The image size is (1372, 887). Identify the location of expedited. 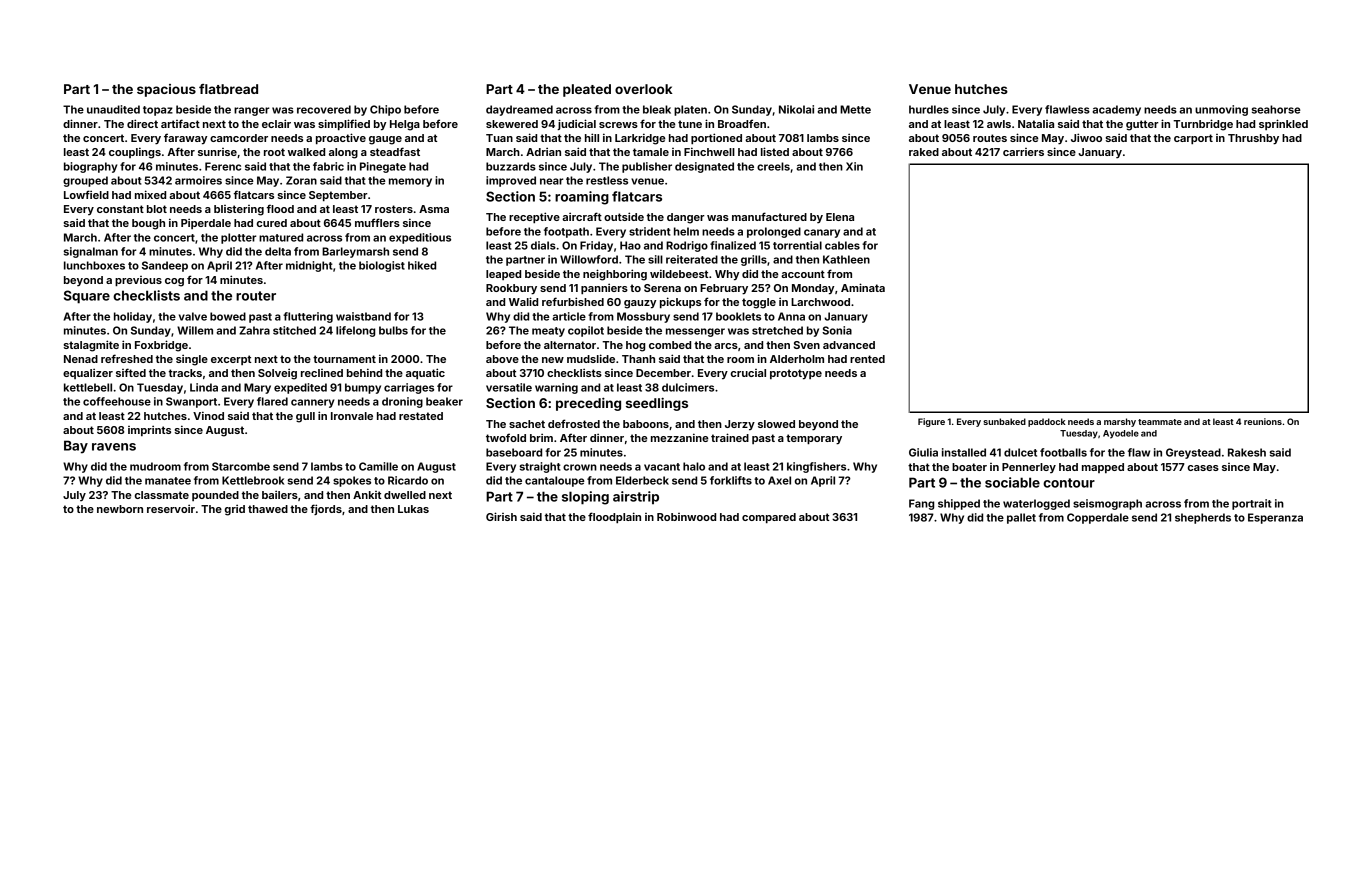
(300, 388).
